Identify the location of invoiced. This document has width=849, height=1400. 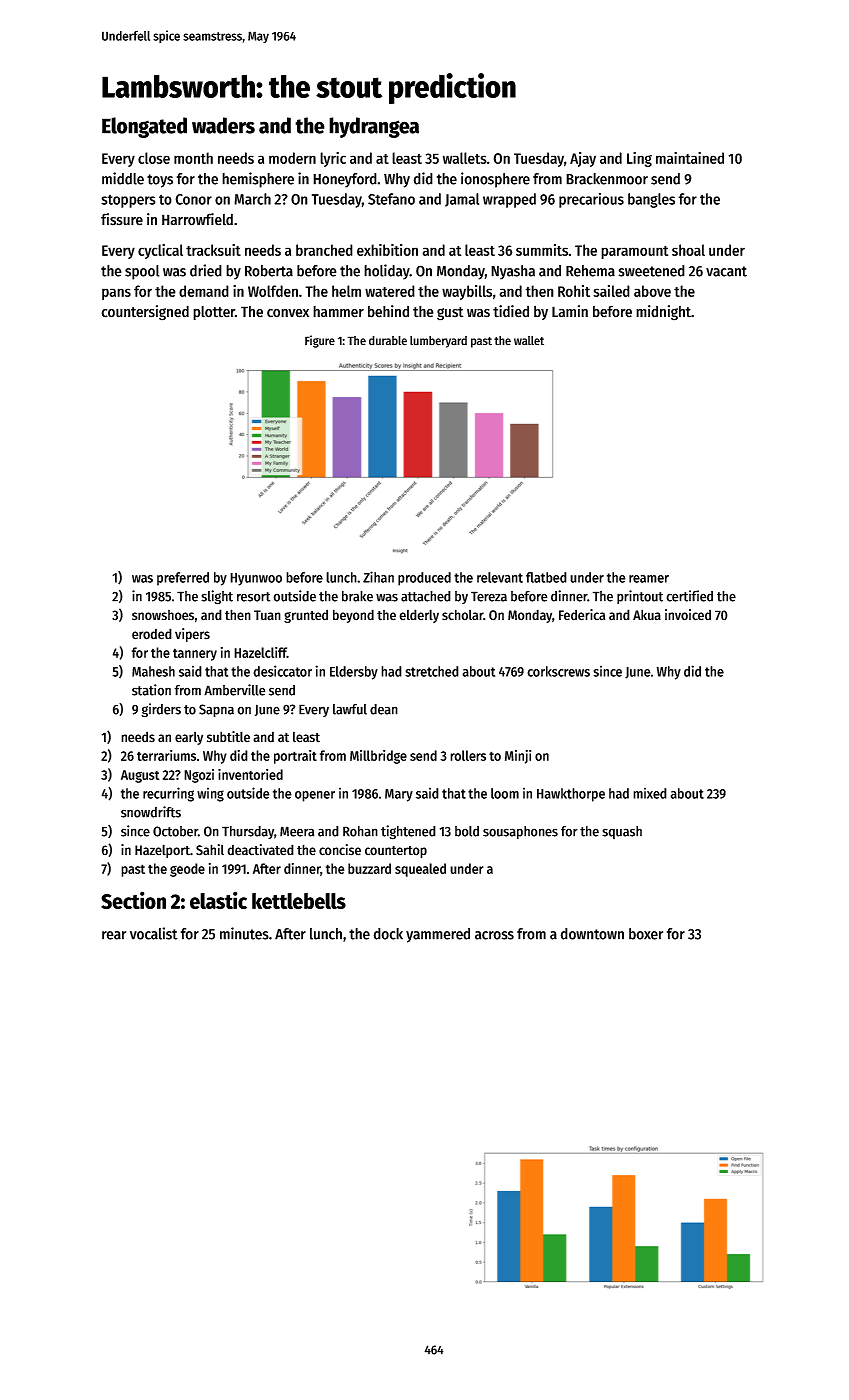
(688, 615).
